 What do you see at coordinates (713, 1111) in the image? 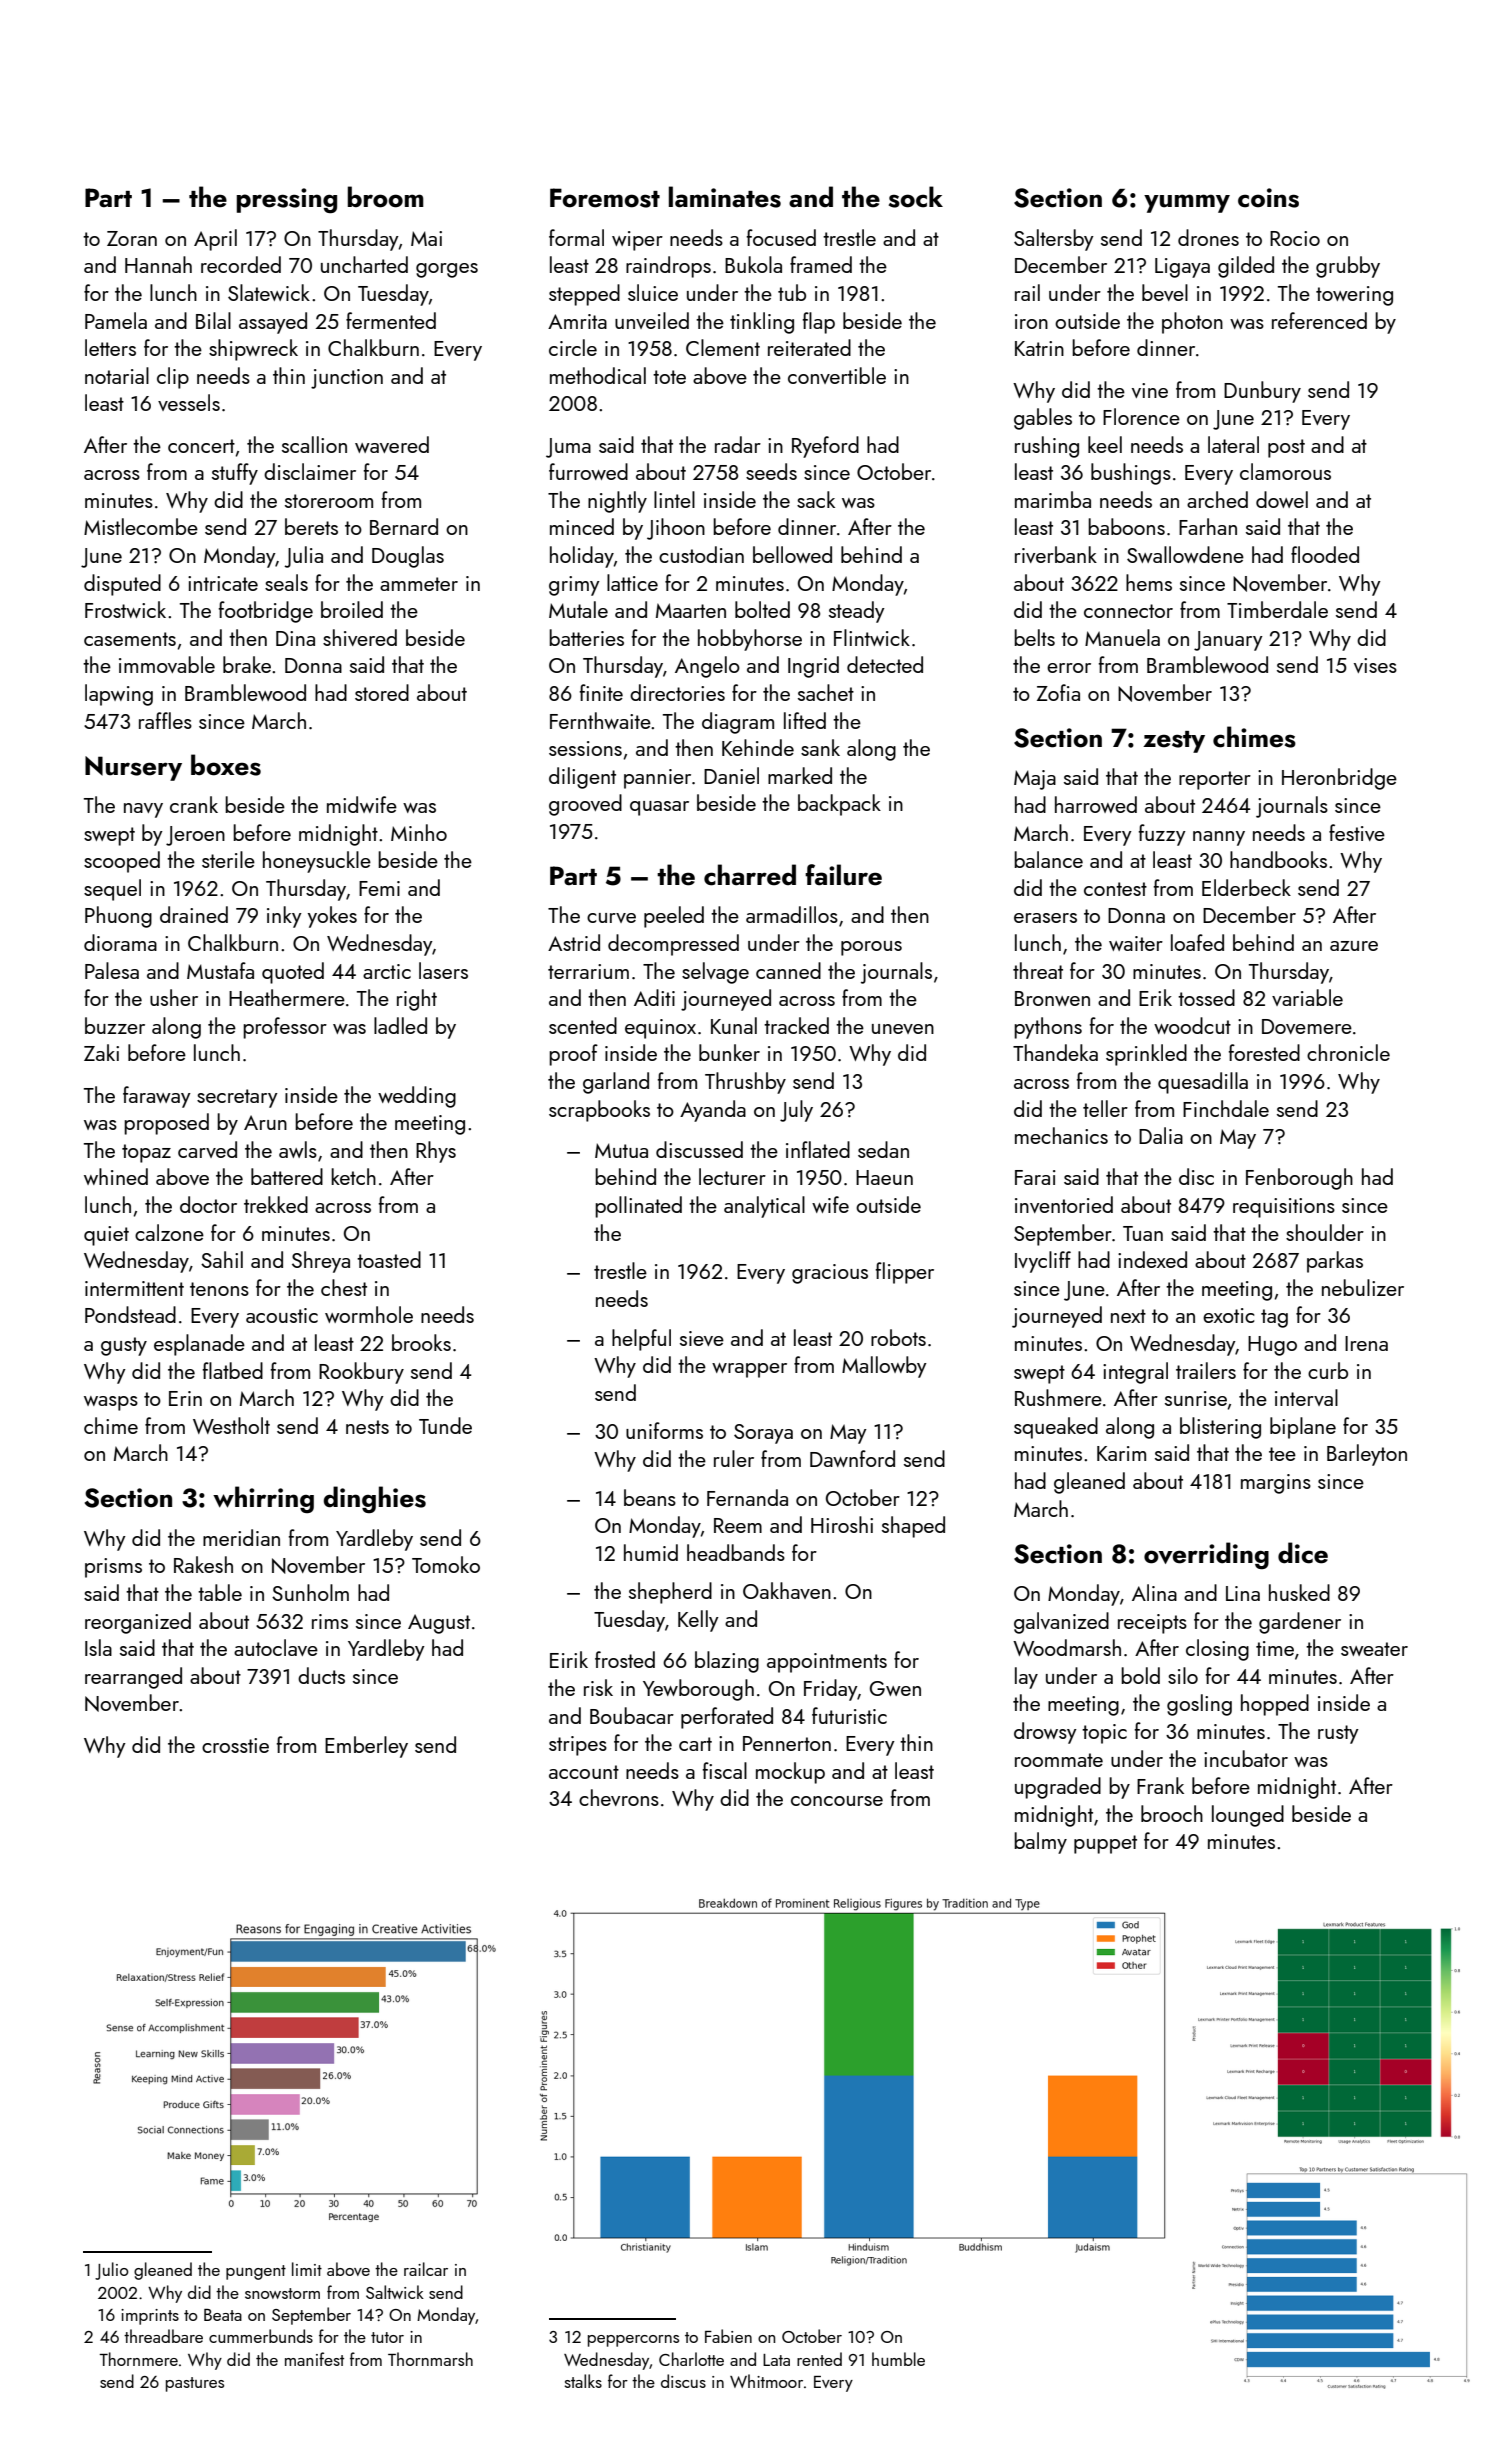
I see `Ayanda` at bounding box center [713, 1111].
